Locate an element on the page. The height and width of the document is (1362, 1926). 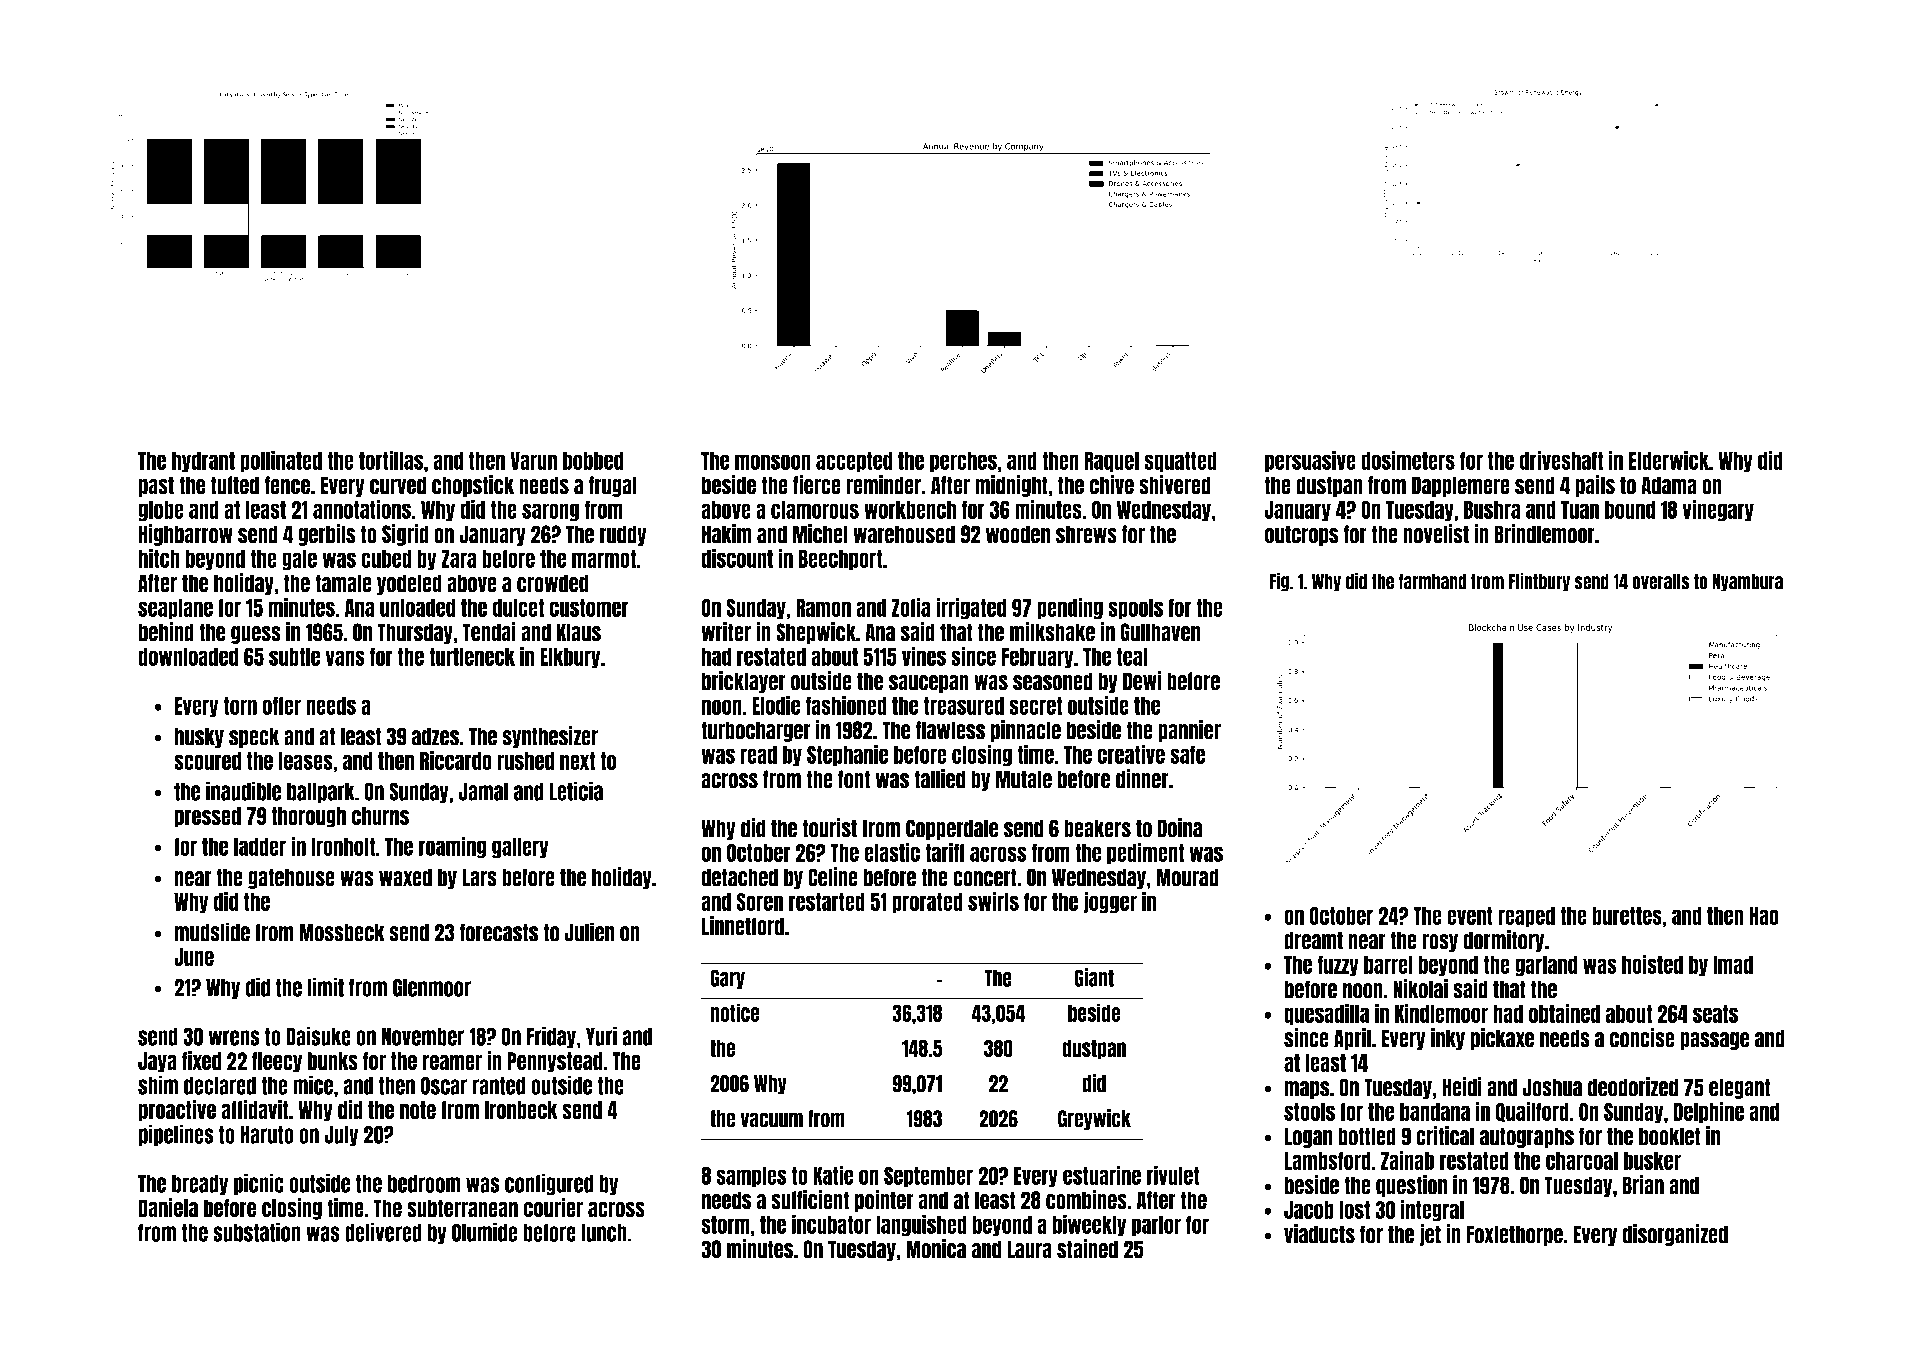
Laura is located at coordinates (1029, 1249).
